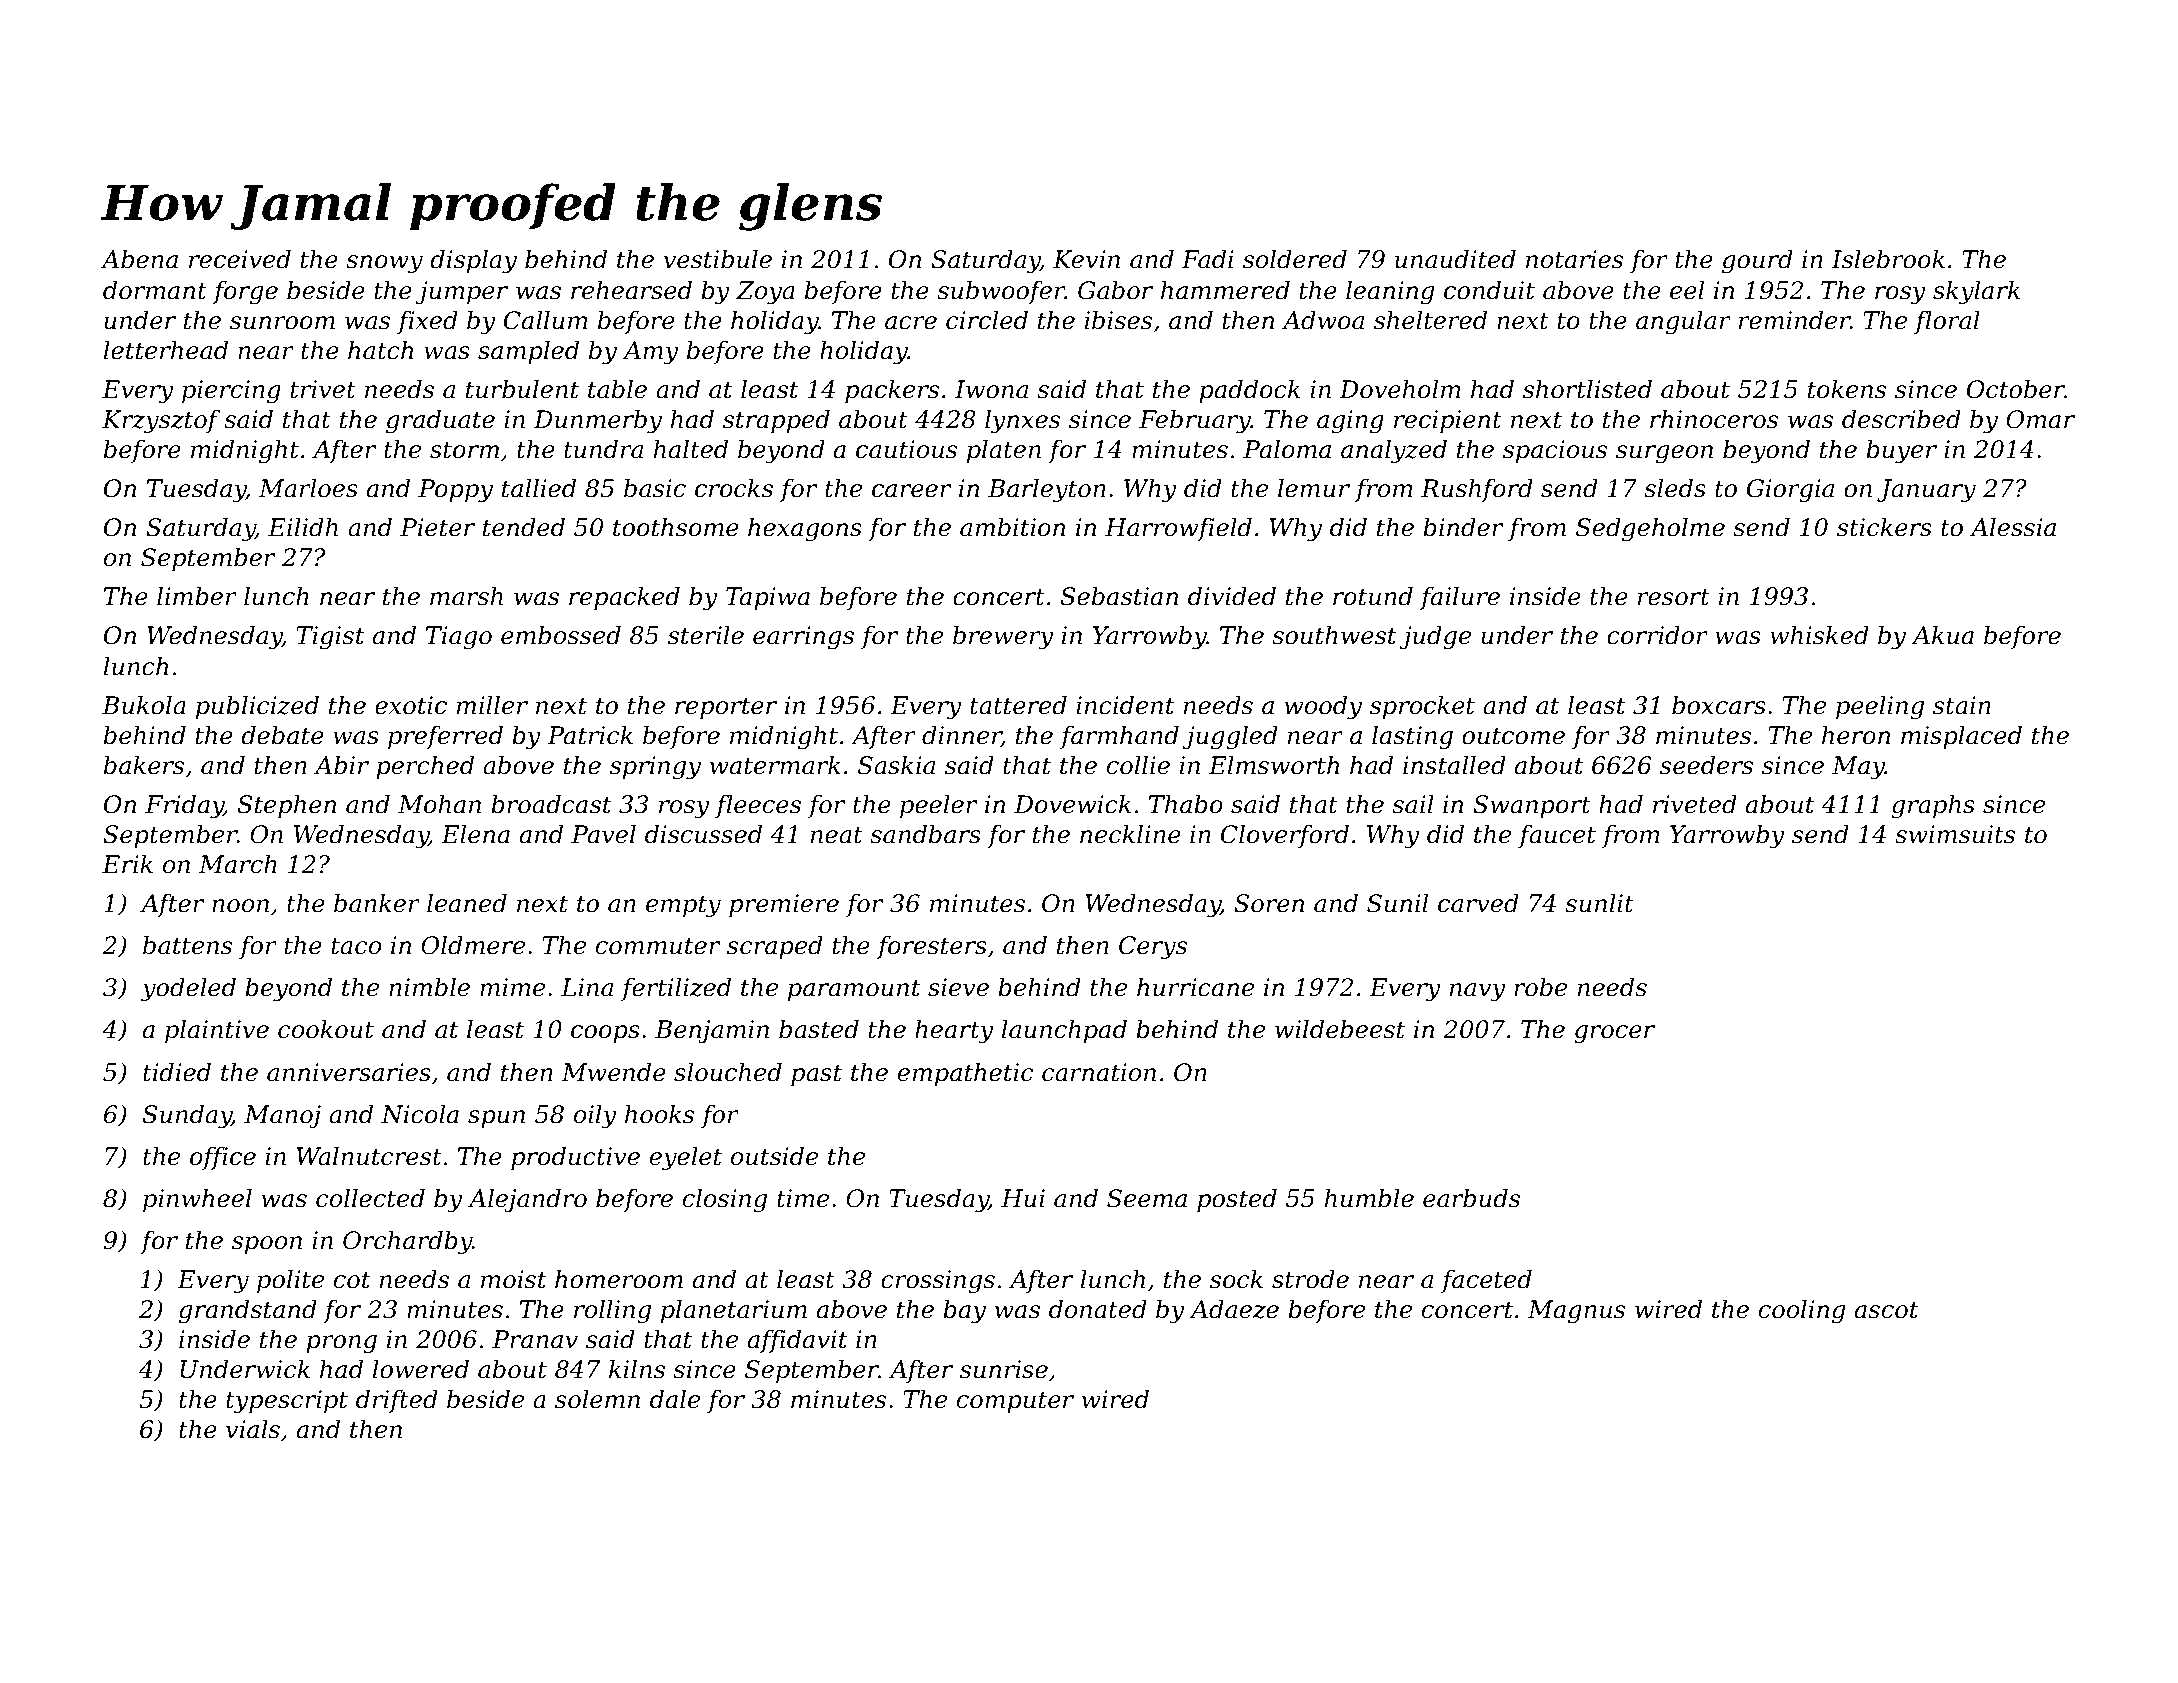  Describe the element at coordinates (1340, 1029) in the page. I see `wildebeest` at that location.
